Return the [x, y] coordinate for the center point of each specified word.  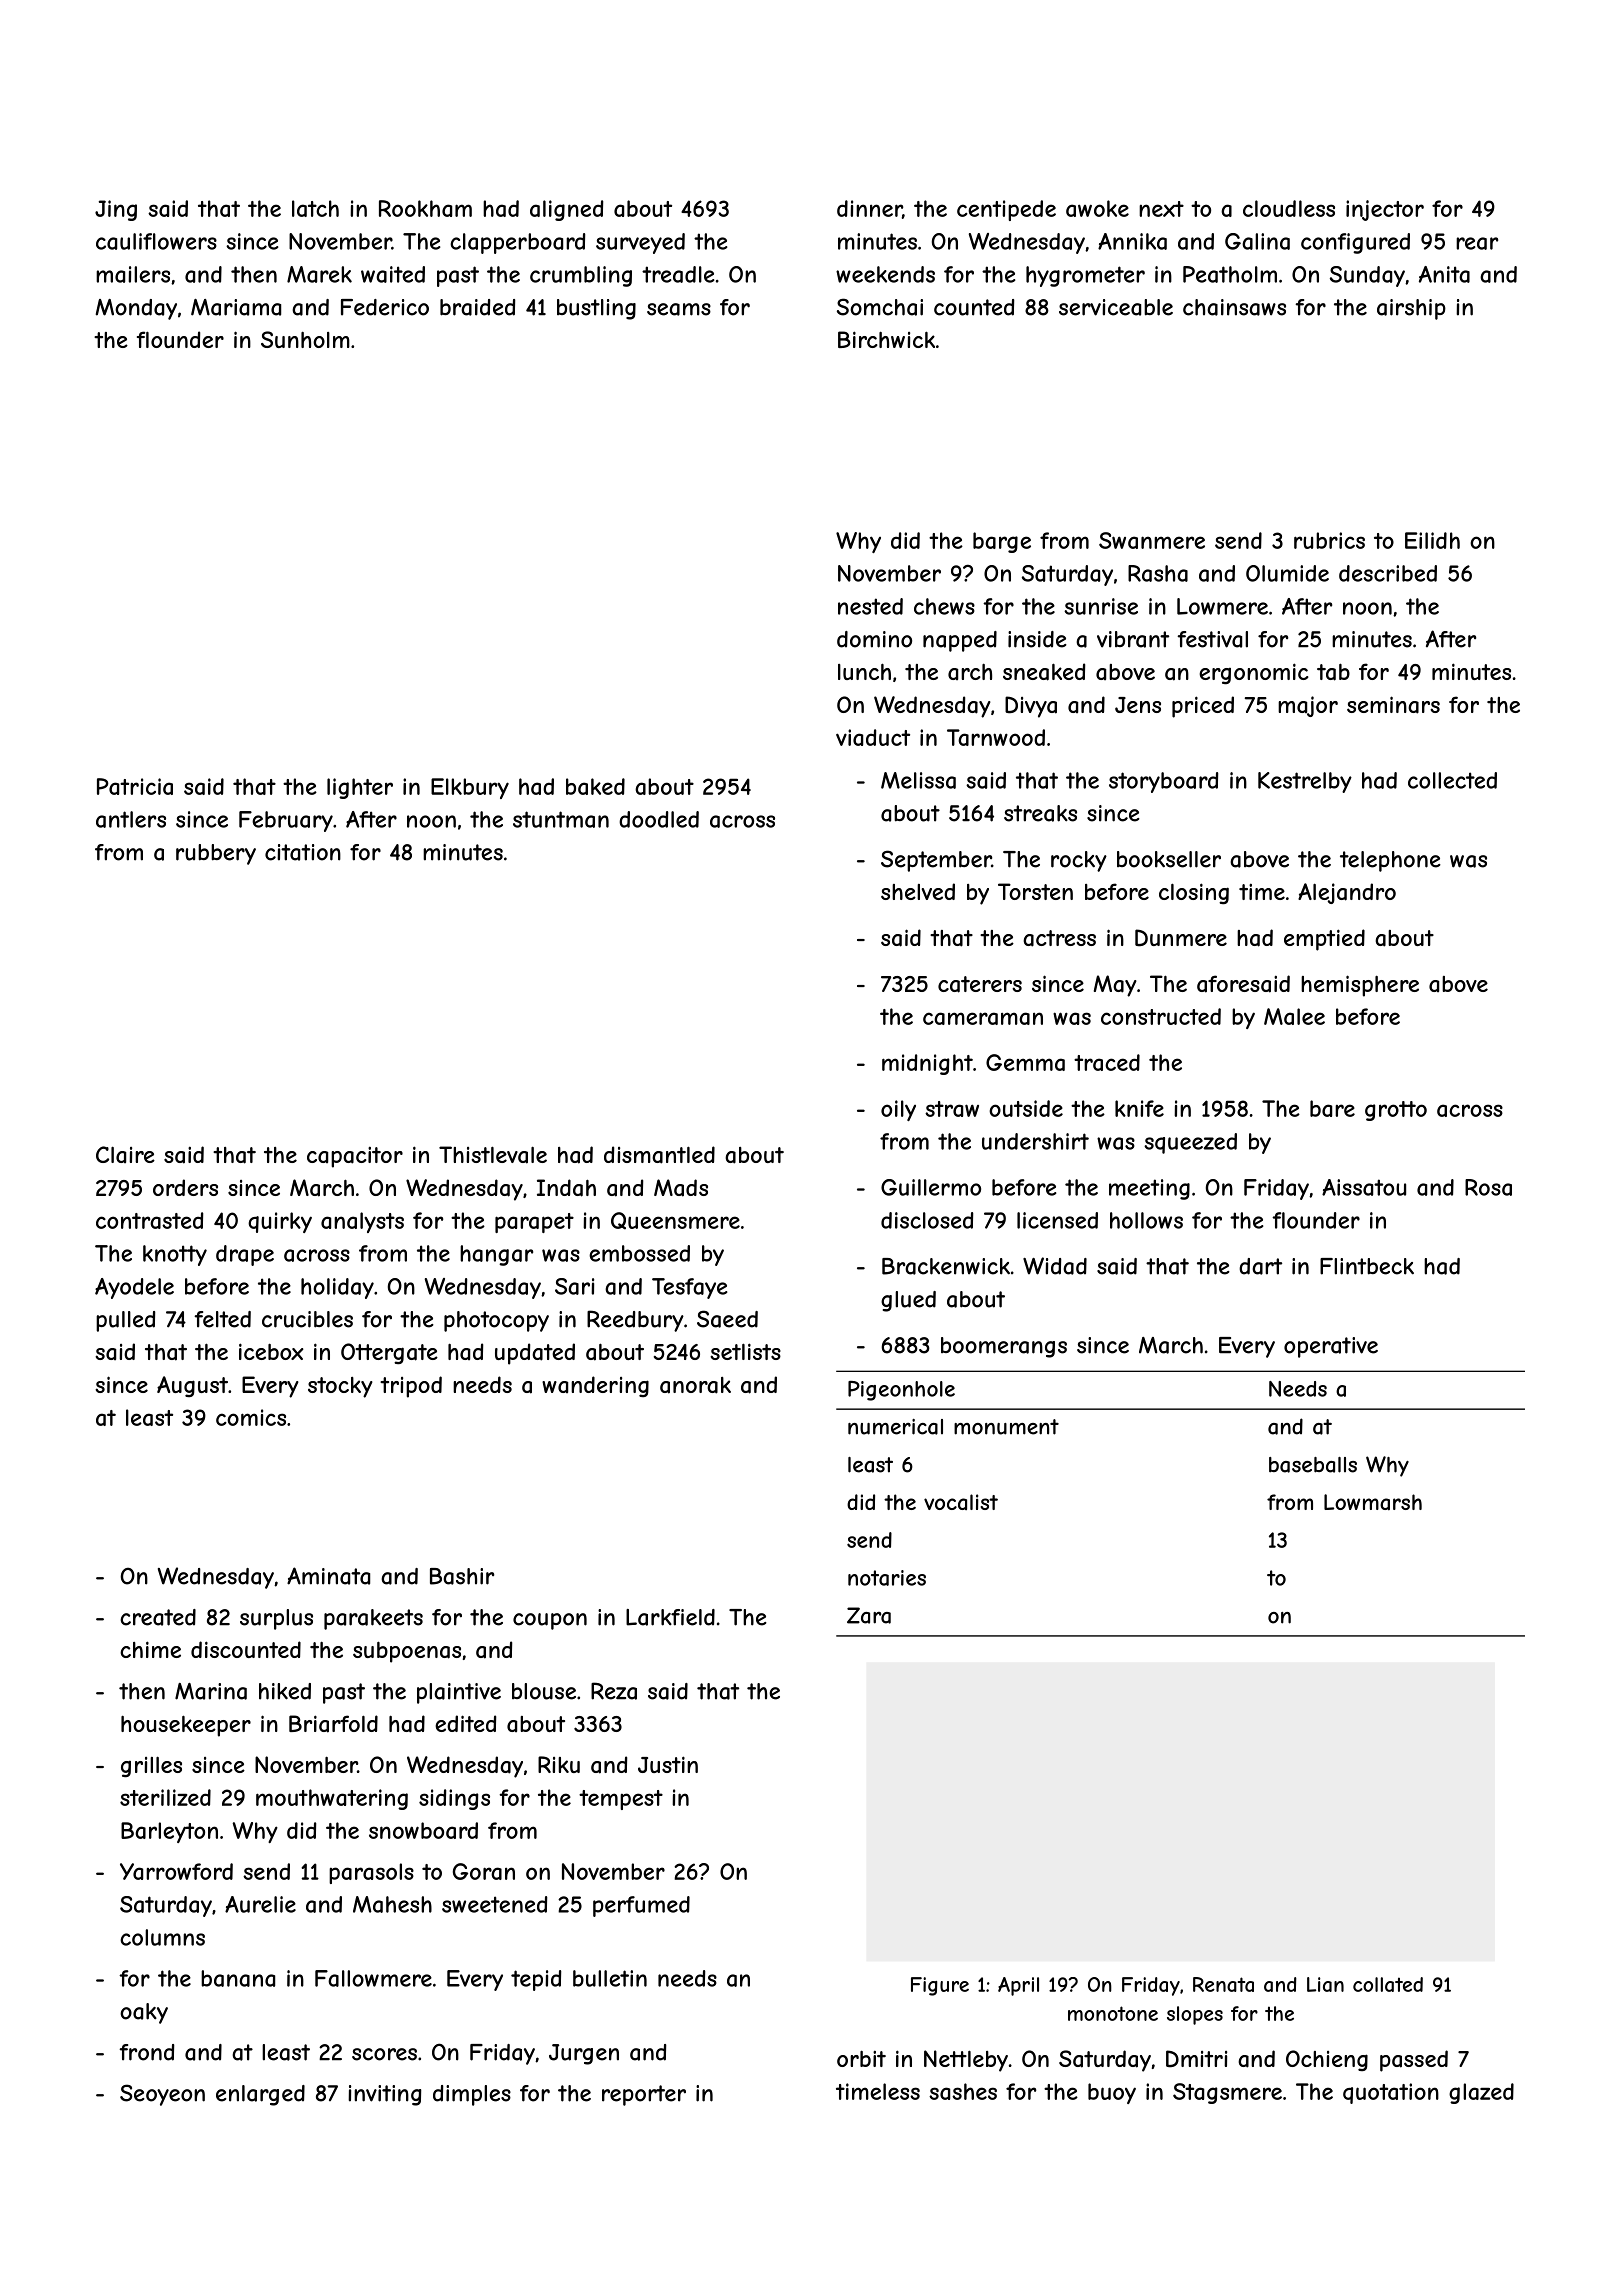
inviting [385, 2095]
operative [1331, 1347]
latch [315, 208]
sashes [963, 2091]
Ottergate [389, 1353]
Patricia [135, 786]
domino [874, 639]
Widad [1055, 1266]
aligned [566, 210]
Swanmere [1152, 540]
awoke [1097, 208]
